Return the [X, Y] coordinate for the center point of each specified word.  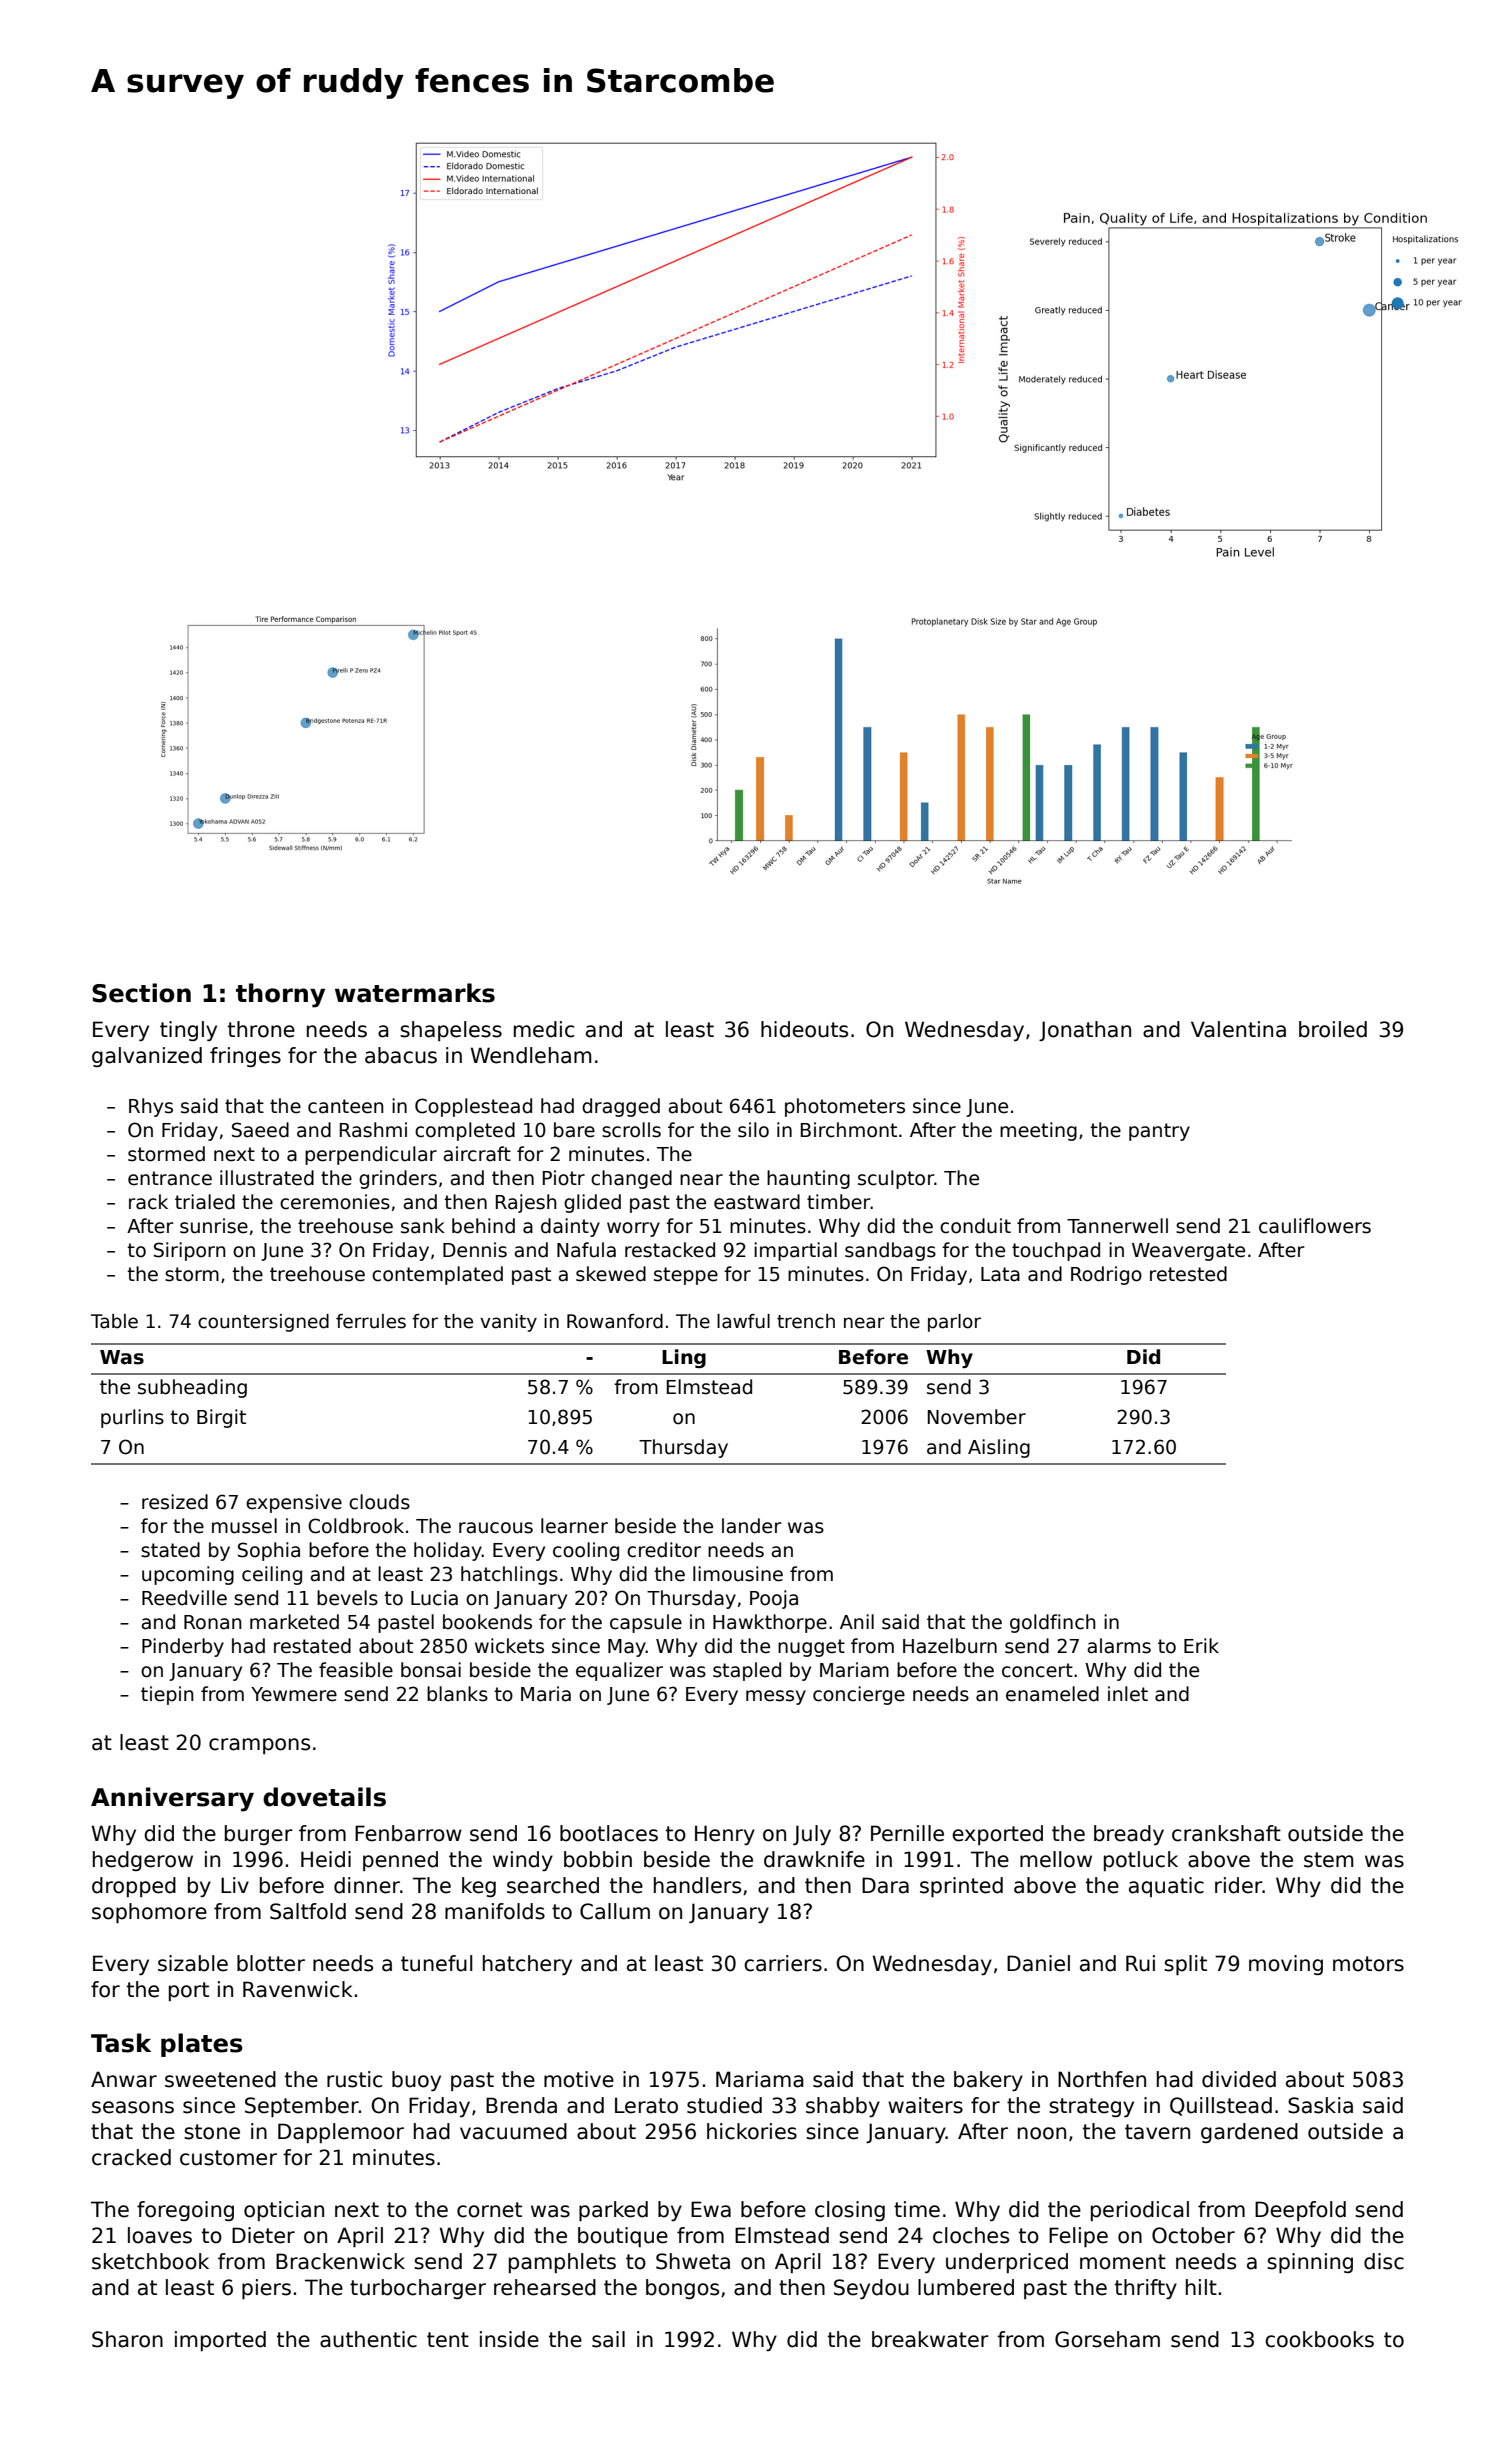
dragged [621, 1107]
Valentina [1238, 1029]
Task [121, 2043]
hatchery [527, 1965]
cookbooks [1319, 2339]
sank [423, 1226]
